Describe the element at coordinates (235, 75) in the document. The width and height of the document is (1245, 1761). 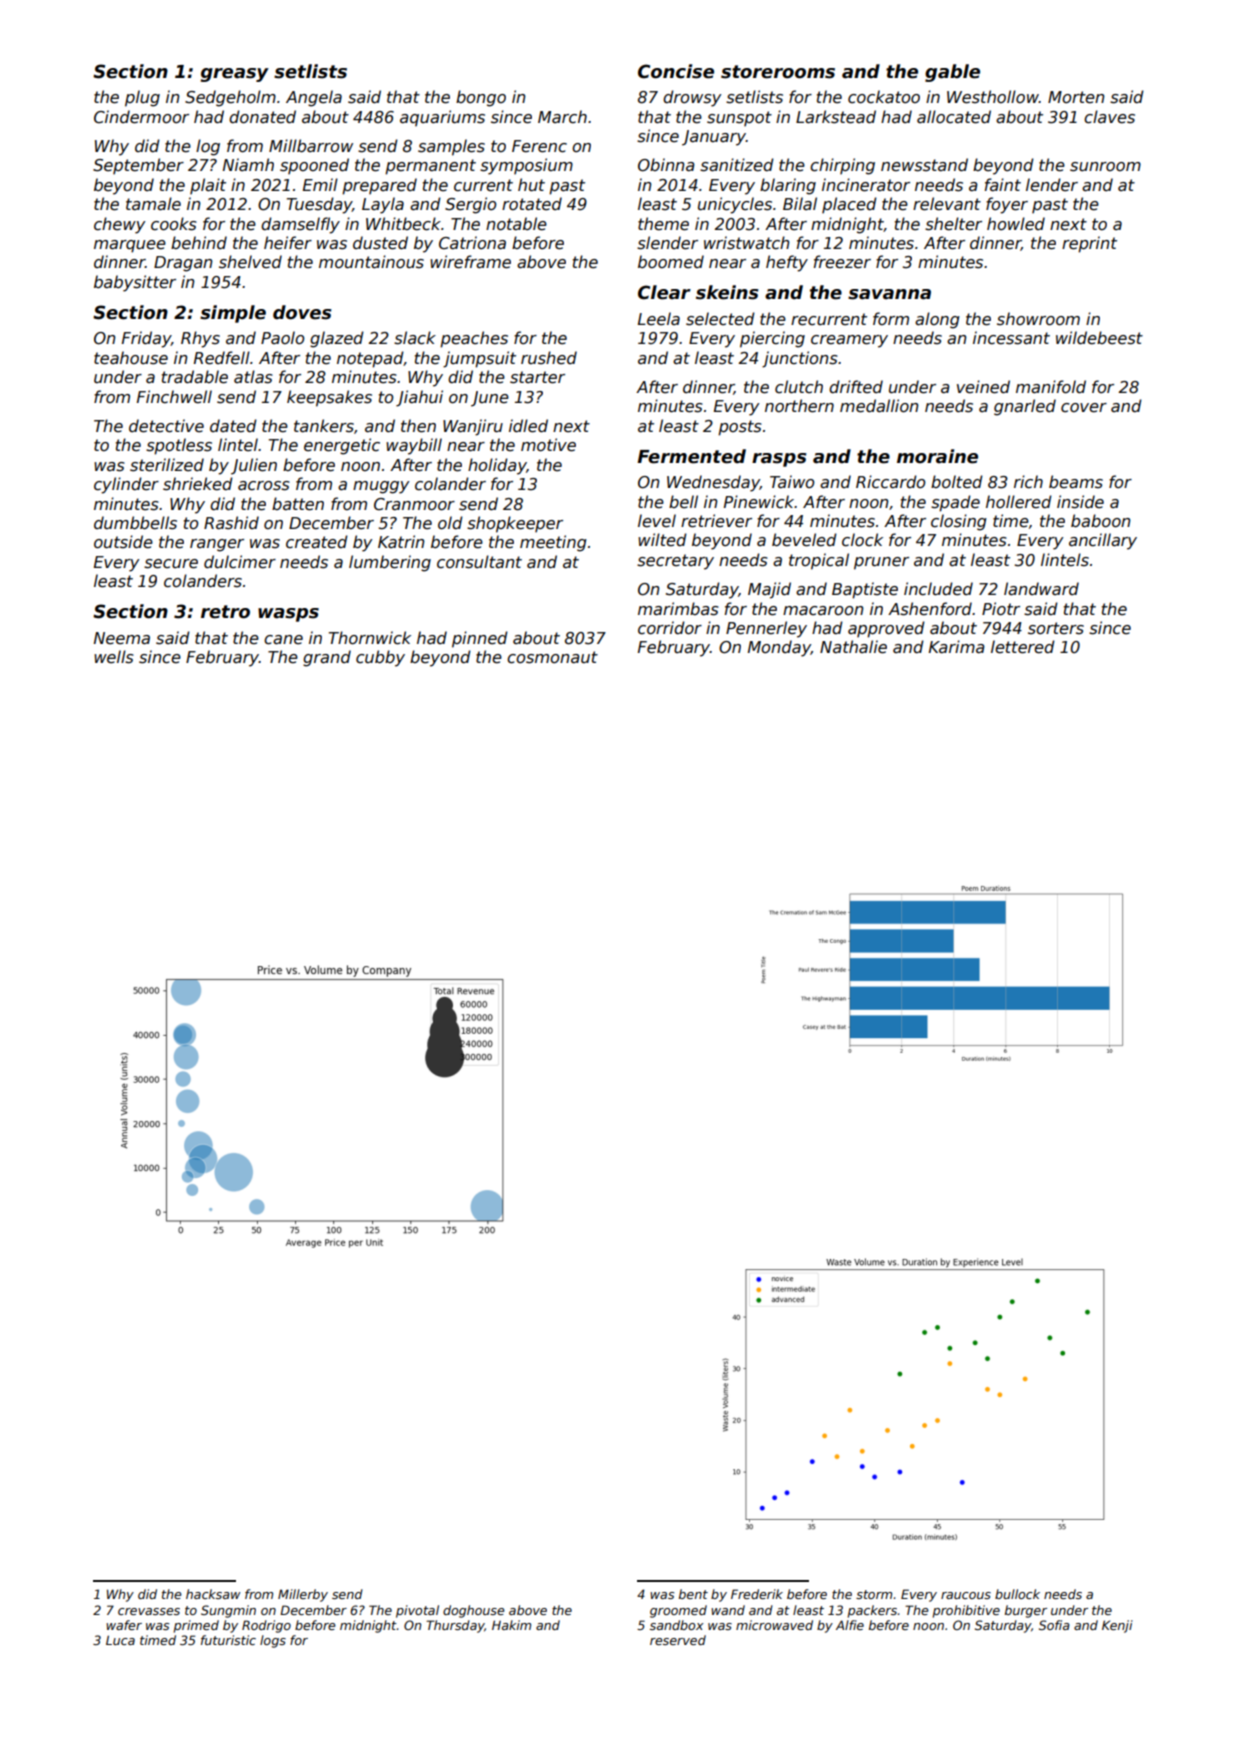
I see `greasy` at that location.
